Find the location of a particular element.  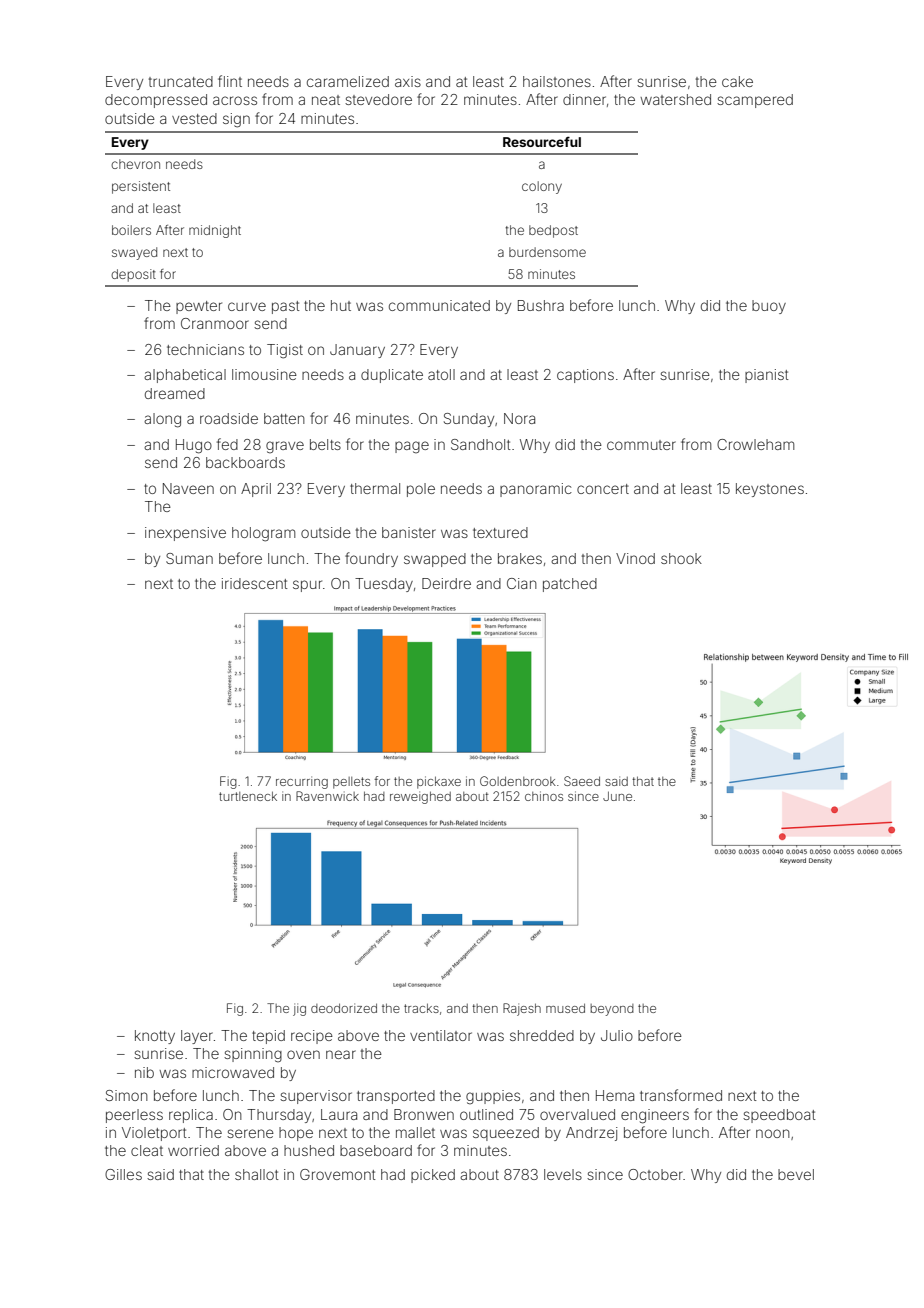

ventilator is located at coordinates (441, 1035).
